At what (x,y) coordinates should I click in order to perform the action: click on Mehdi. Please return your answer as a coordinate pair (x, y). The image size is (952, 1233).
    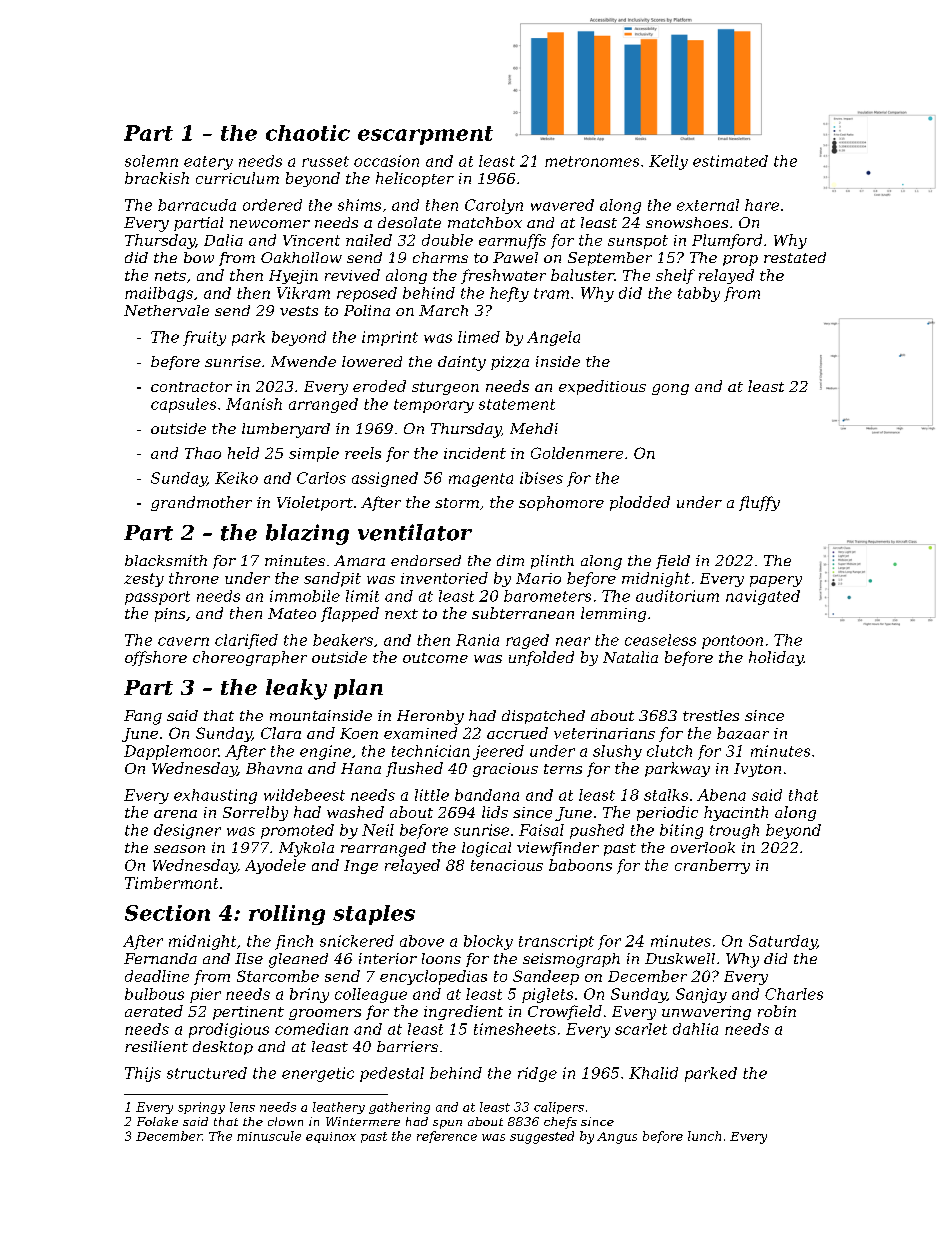
    Looking at the image, I should click on (534, 428).
